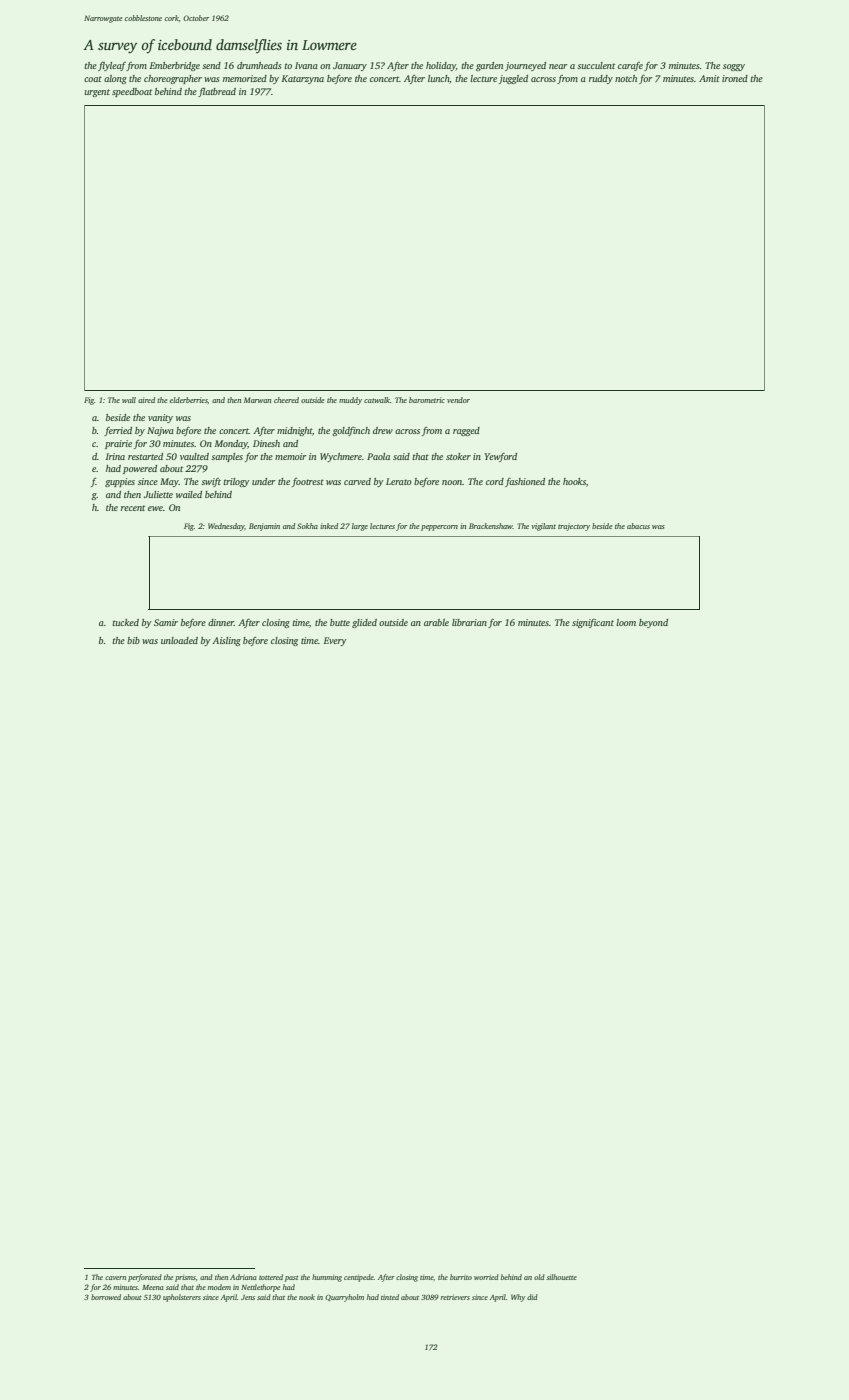  I want to click on soggy, so click(734, 67).
